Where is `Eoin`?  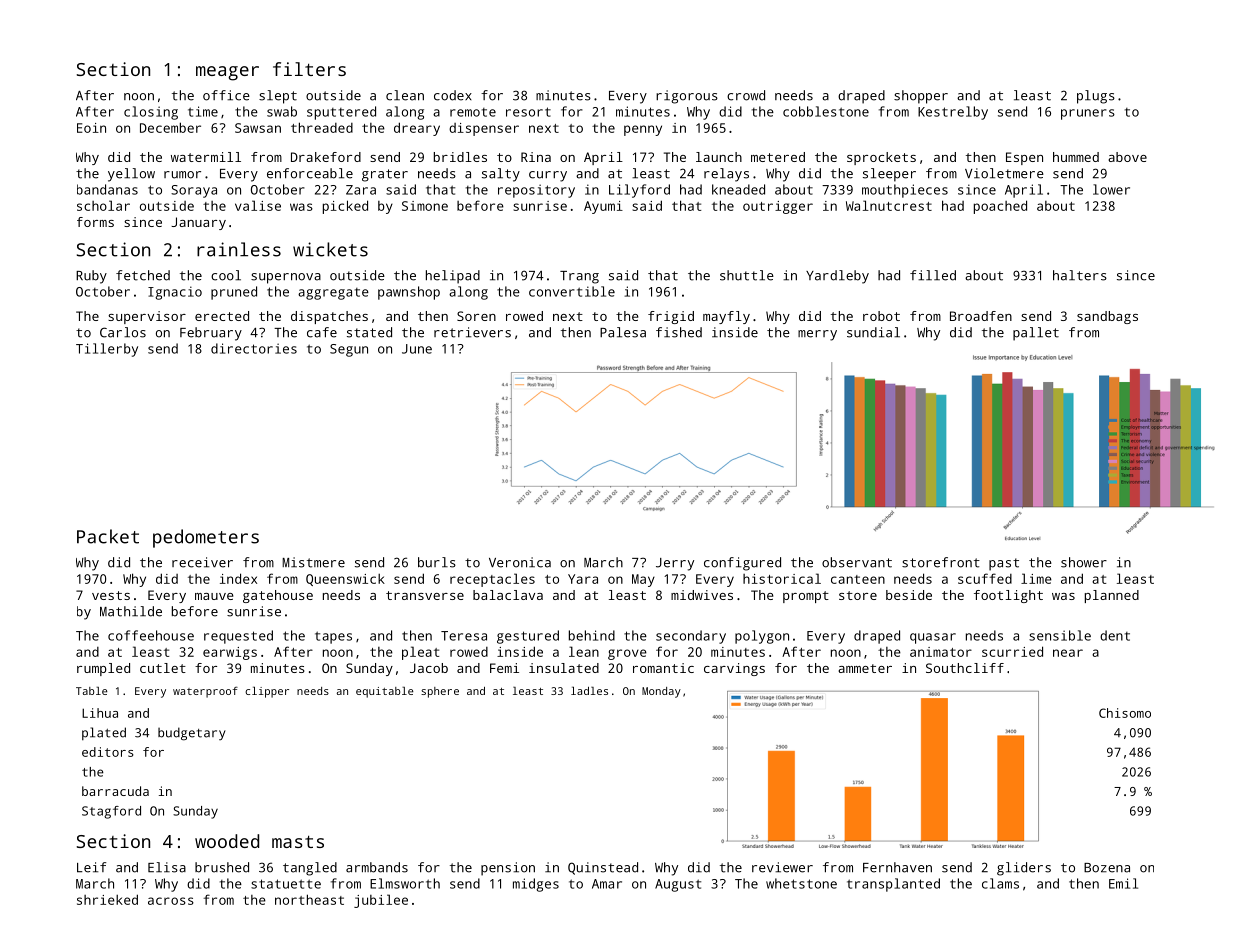 Eoin is located at coordinates (91, 128).
